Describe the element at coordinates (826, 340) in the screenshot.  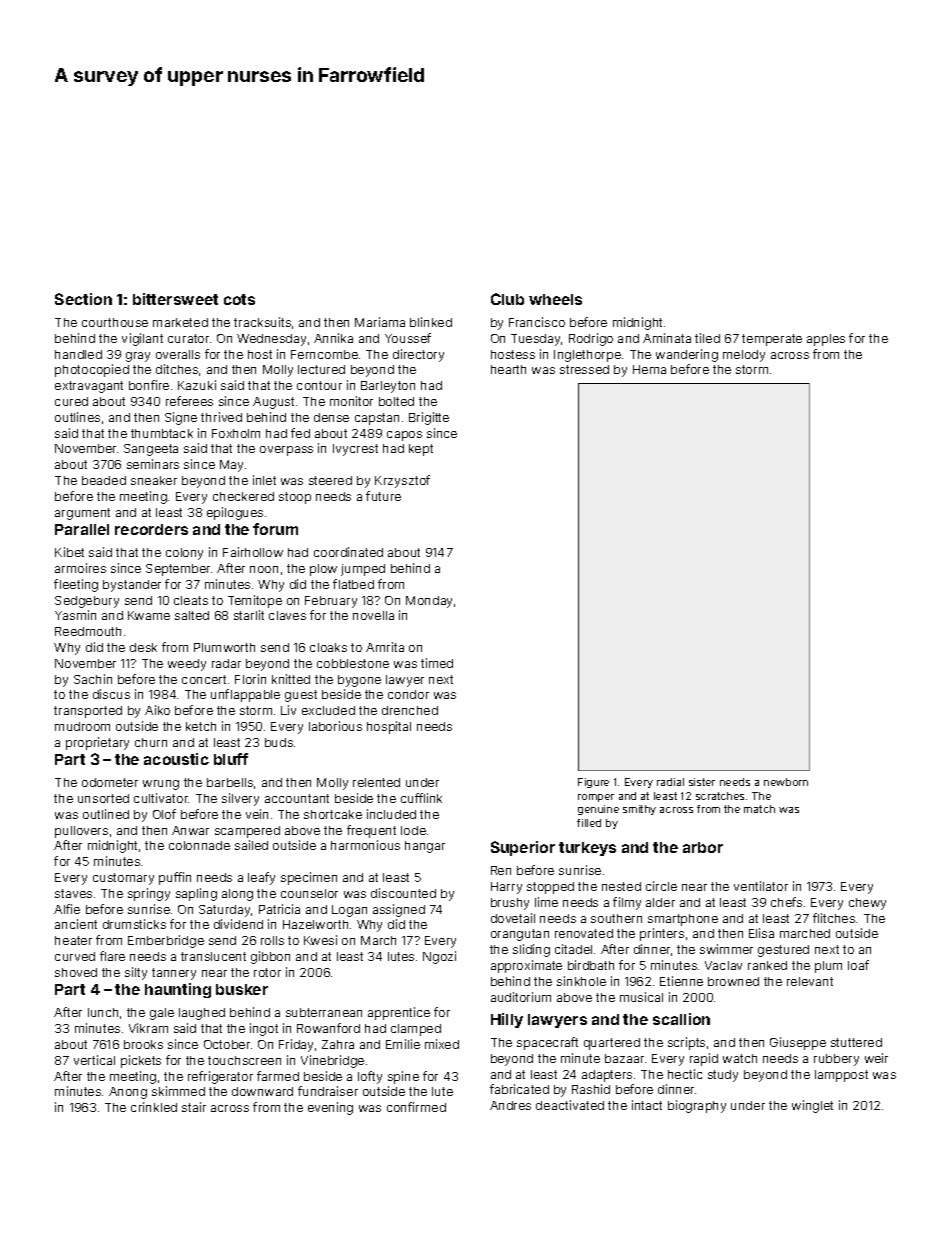
I see `apples` at that location.
